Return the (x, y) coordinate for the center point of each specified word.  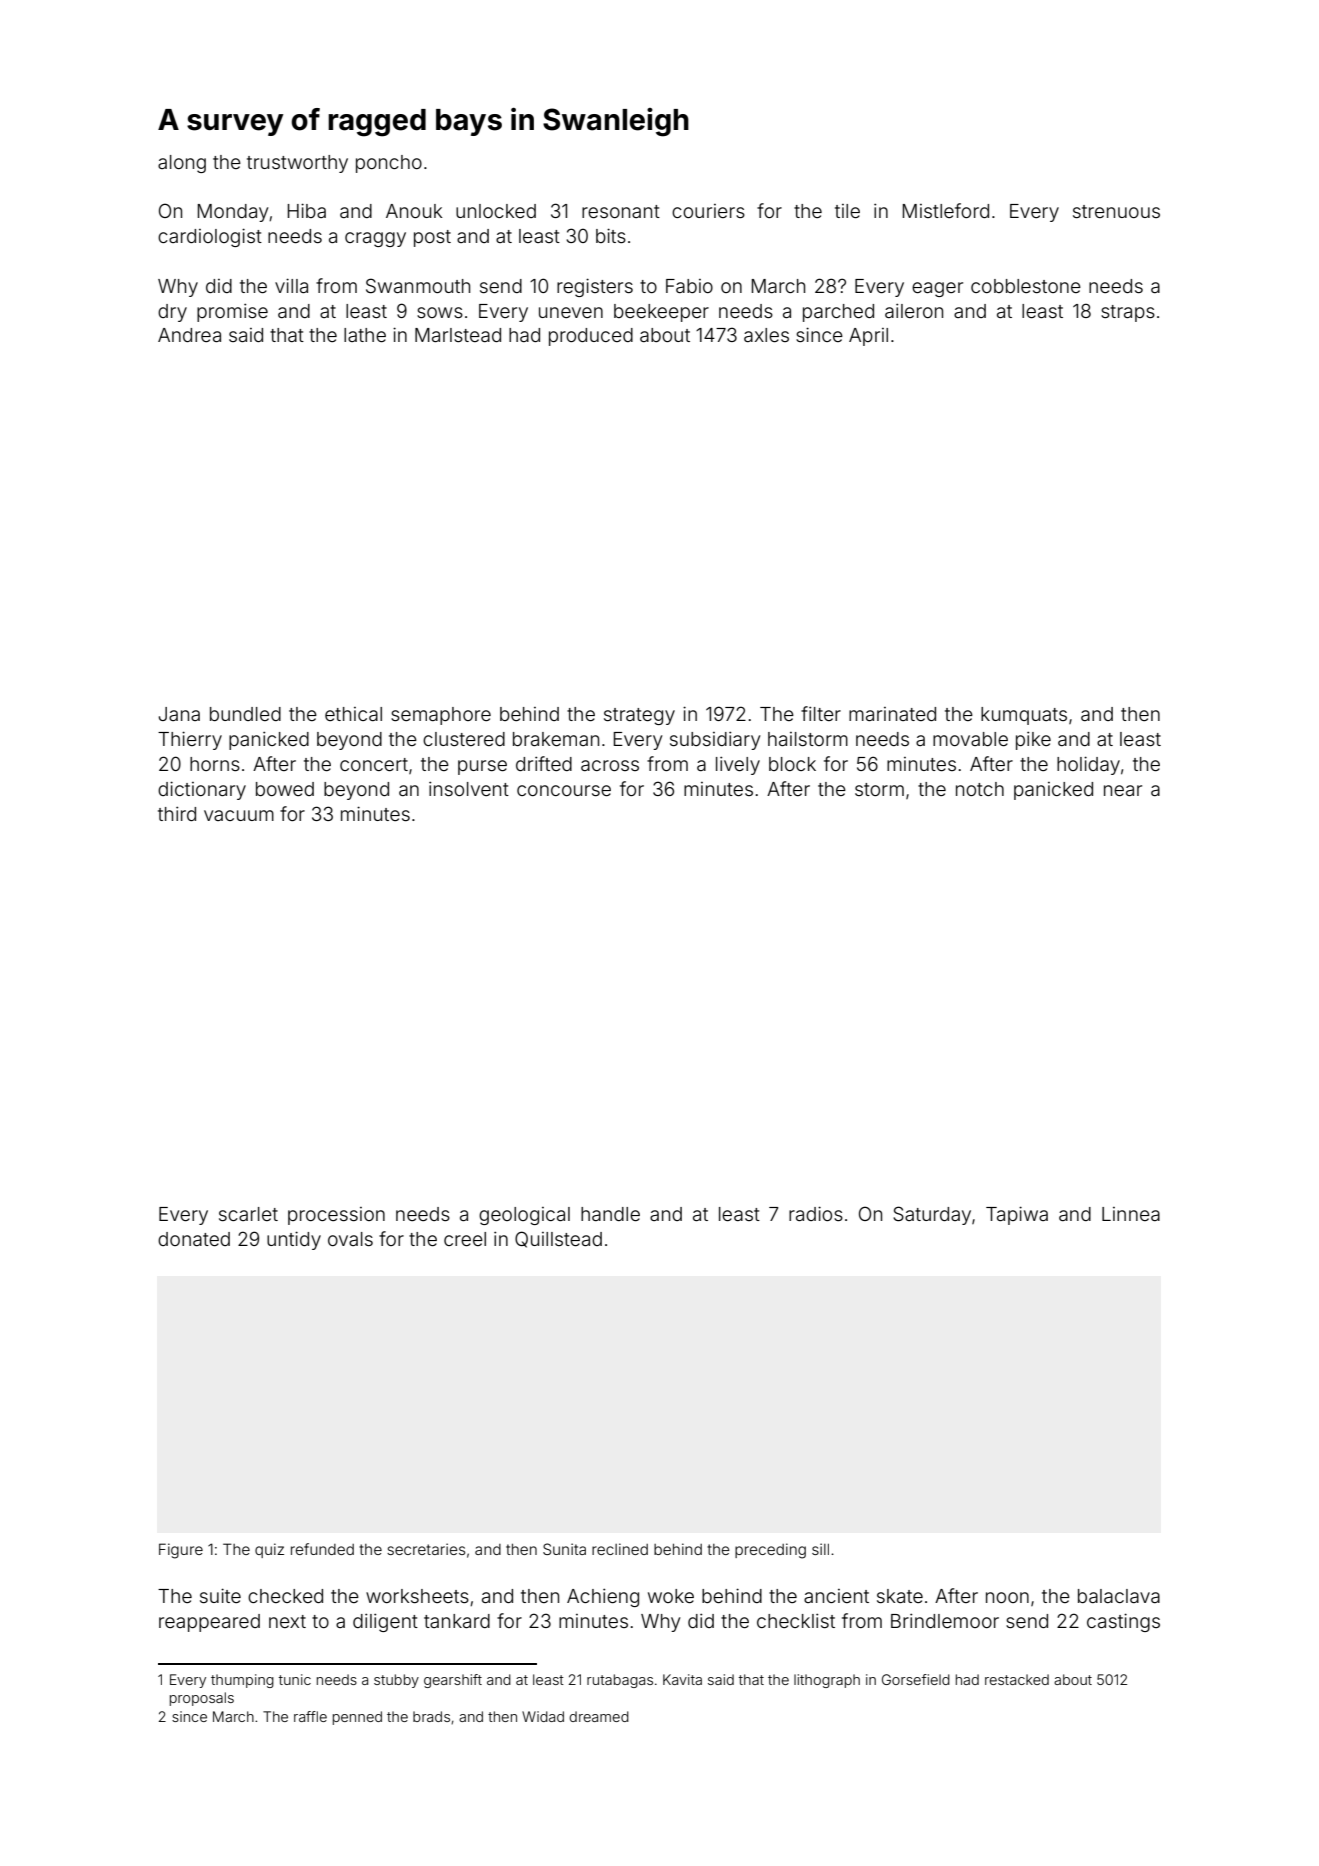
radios (816, 1213)
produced (591, 337)
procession (336, 1216)
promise (232, 313)
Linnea (1131, 1214)
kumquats (1024, 716)
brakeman (556, 739)
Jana (179, 714)
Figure (181, 1551)
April (868, 337)
